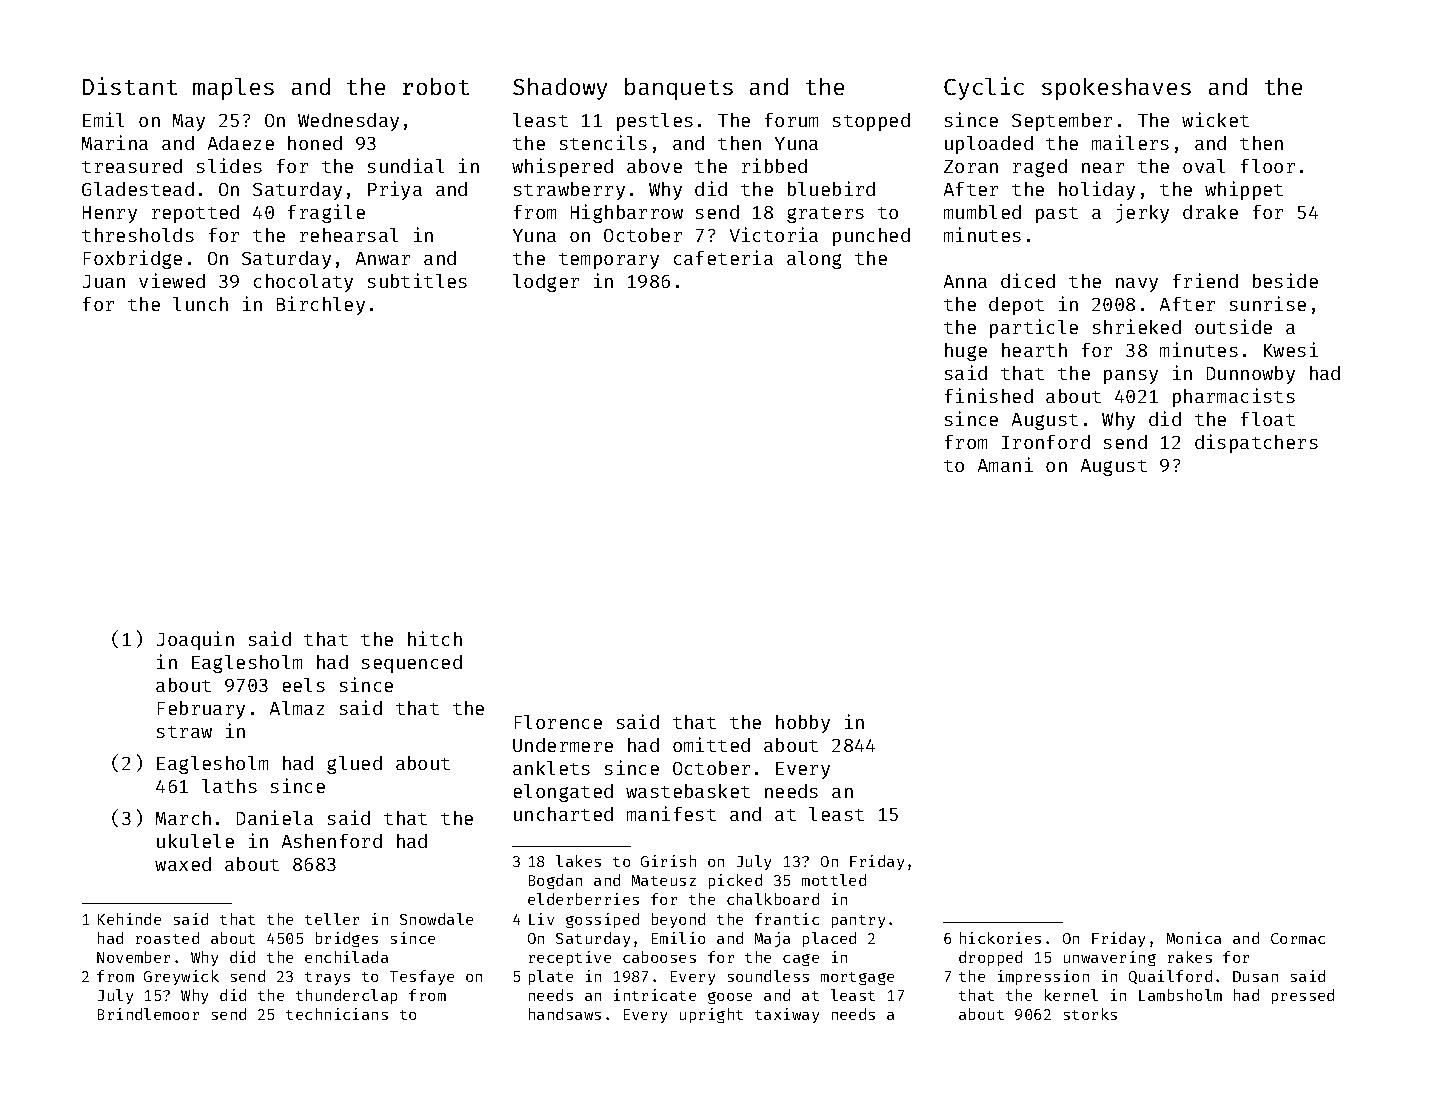 The width and height of the screenshot is (1433, 1107). Describe the element at coordinates (195, 640) in the screenshot. I see `Joaquin` at that location.
